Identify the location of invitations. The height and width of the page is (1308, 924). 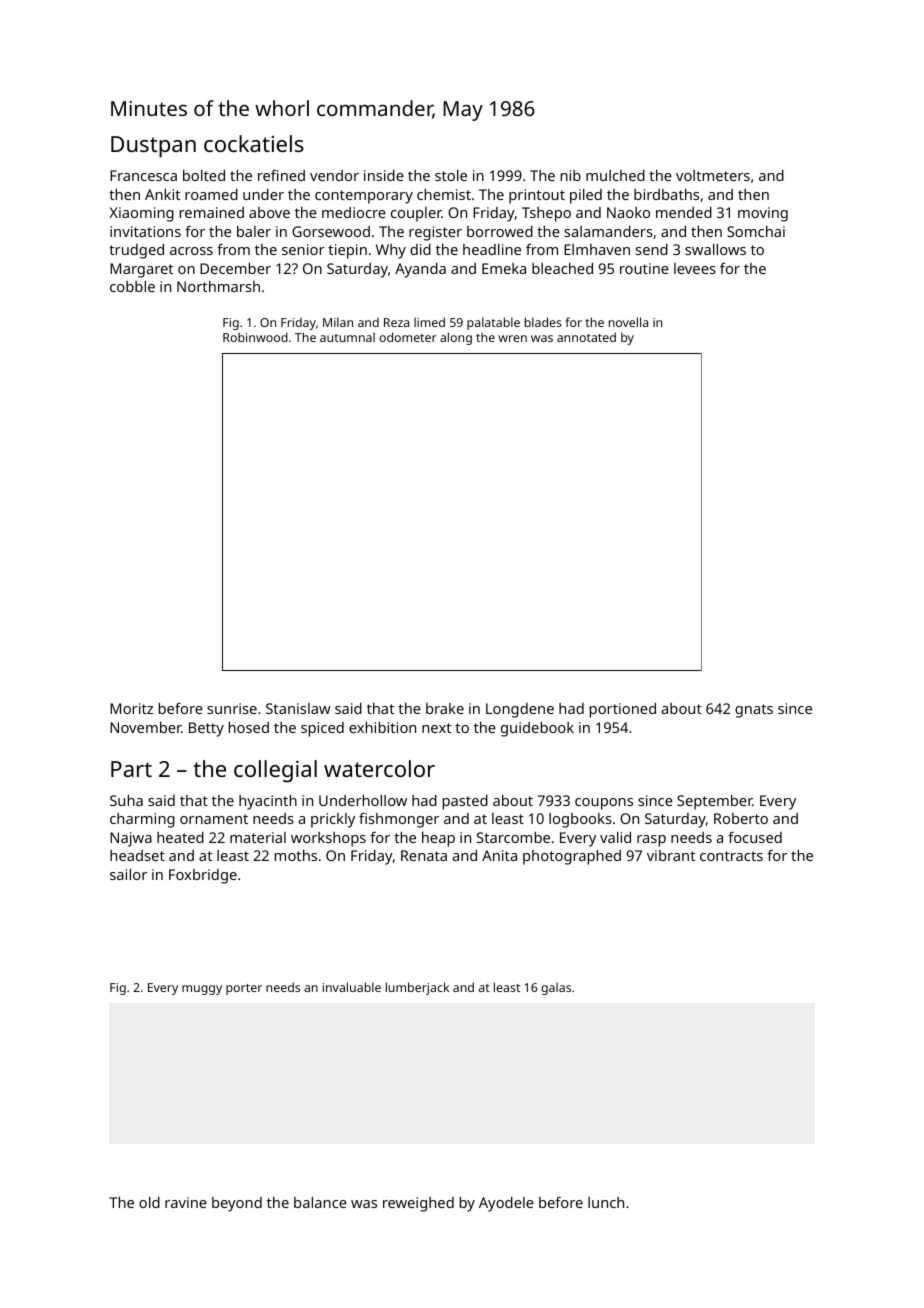
(145, 231).
